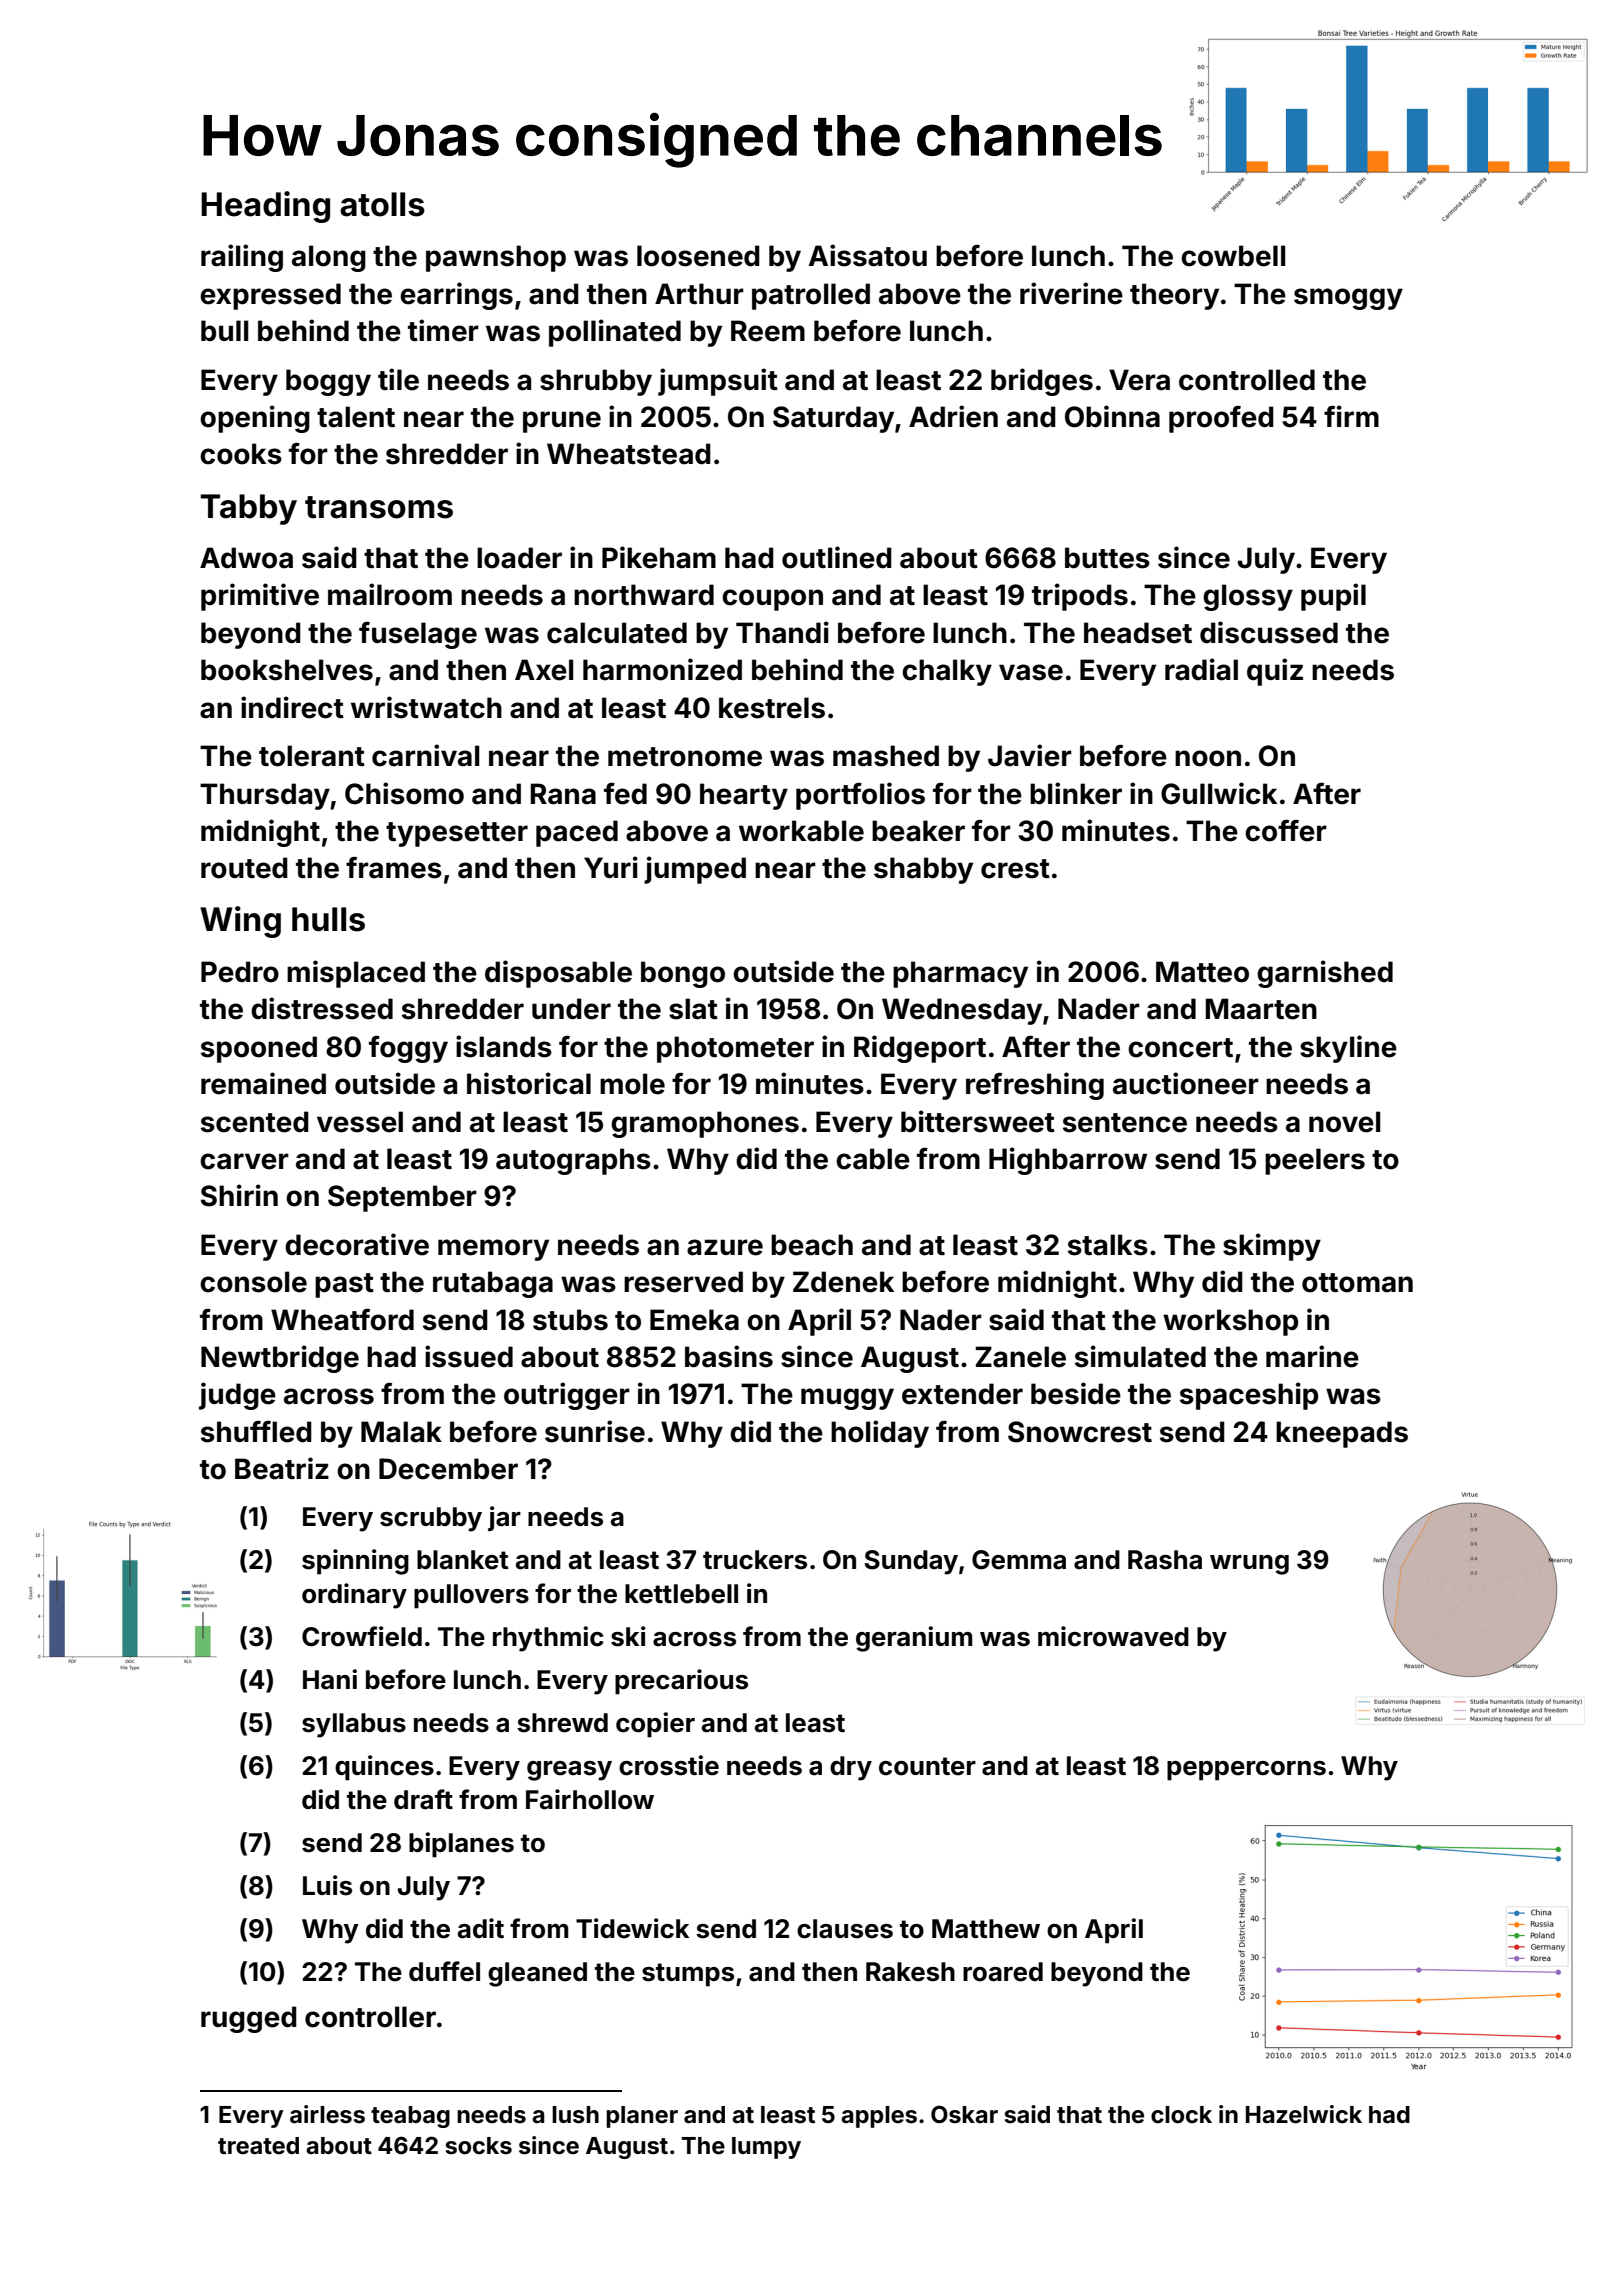 The height and width of the screenshot is (2292, 1620). What do you see at coordinates (886, 756) in the screenshot?
I see `mashed` at bounding box center [886, 756].
